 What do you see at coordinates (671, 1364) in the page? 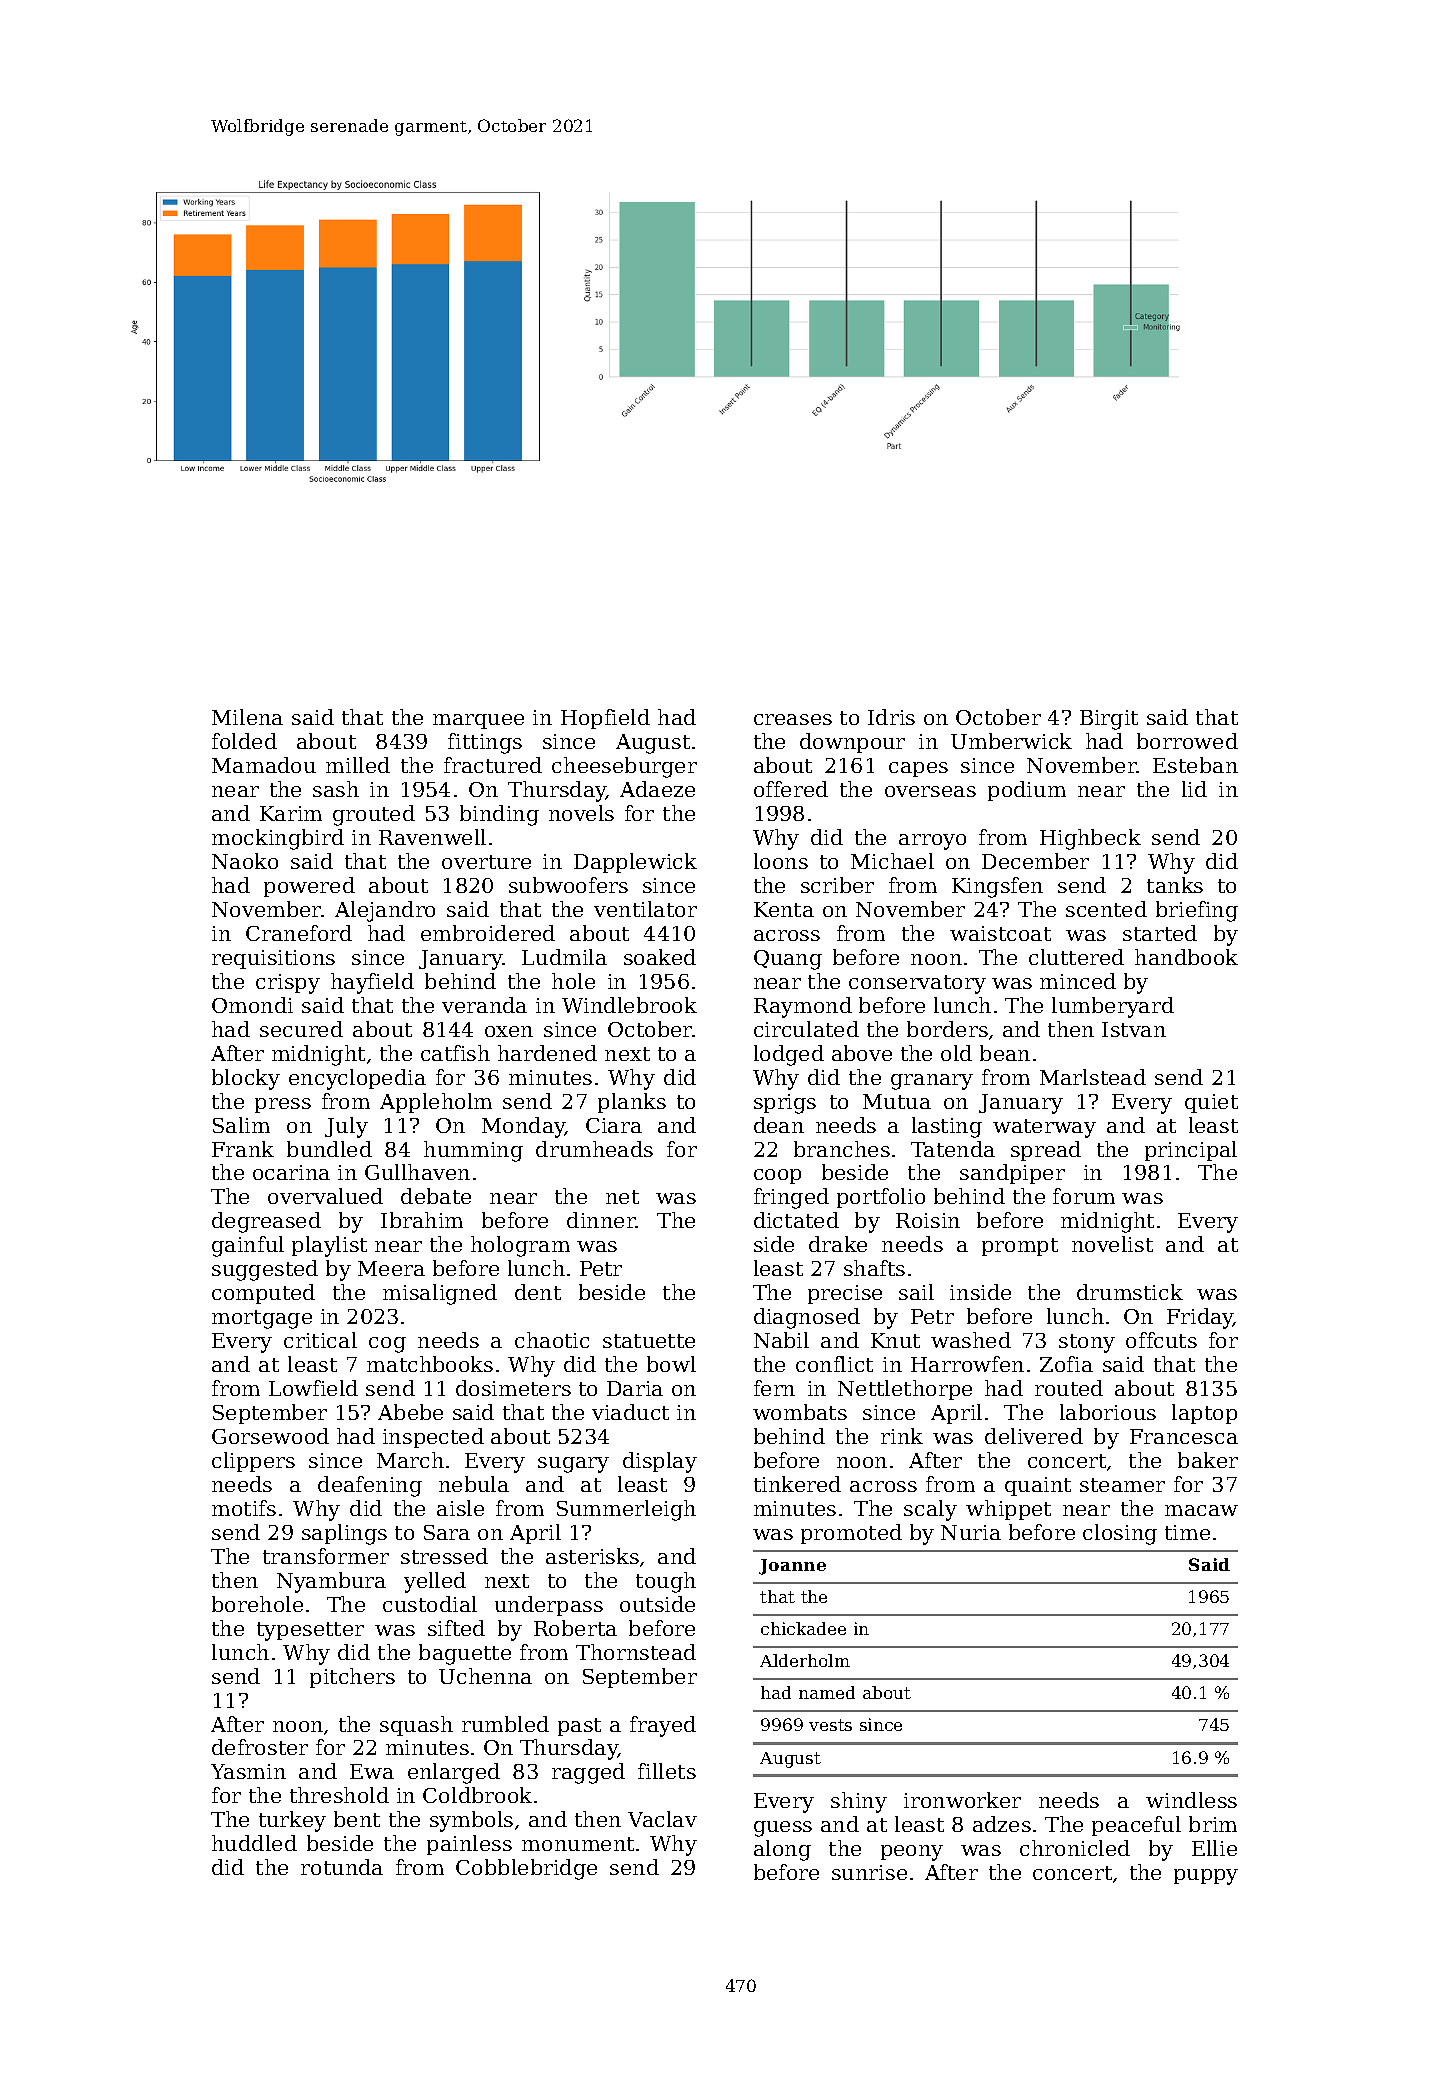
I see `bowl` at bounding box center [671, 1364].
